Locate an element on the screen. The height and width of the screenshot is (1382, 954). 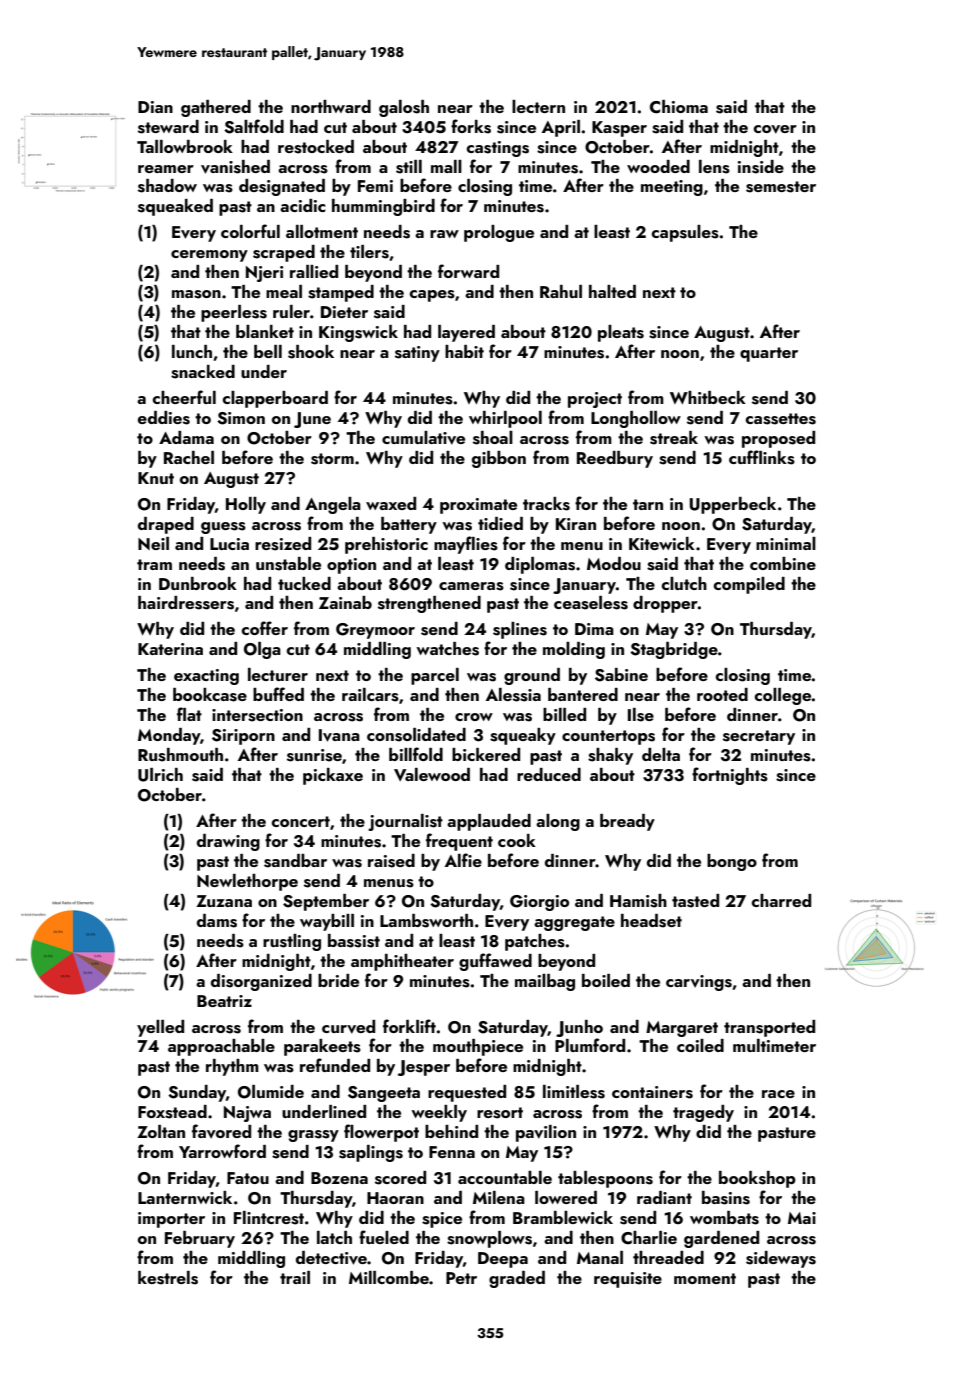
hummingbird is located at coordinates (383, 207).
